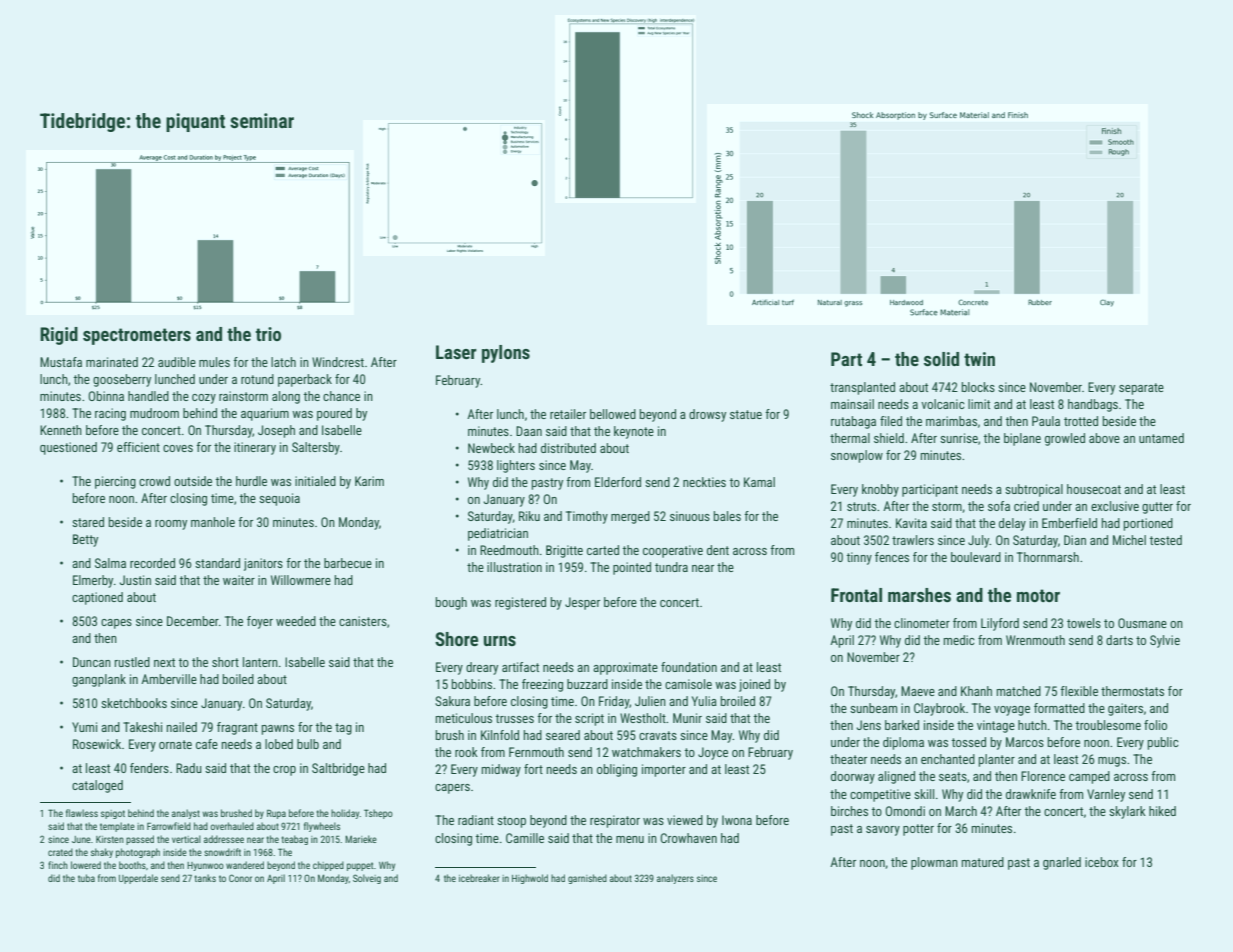 Image resolution: width=1233 pixels, height=952 pixels. I want to click on barked, so click(902, 725).
